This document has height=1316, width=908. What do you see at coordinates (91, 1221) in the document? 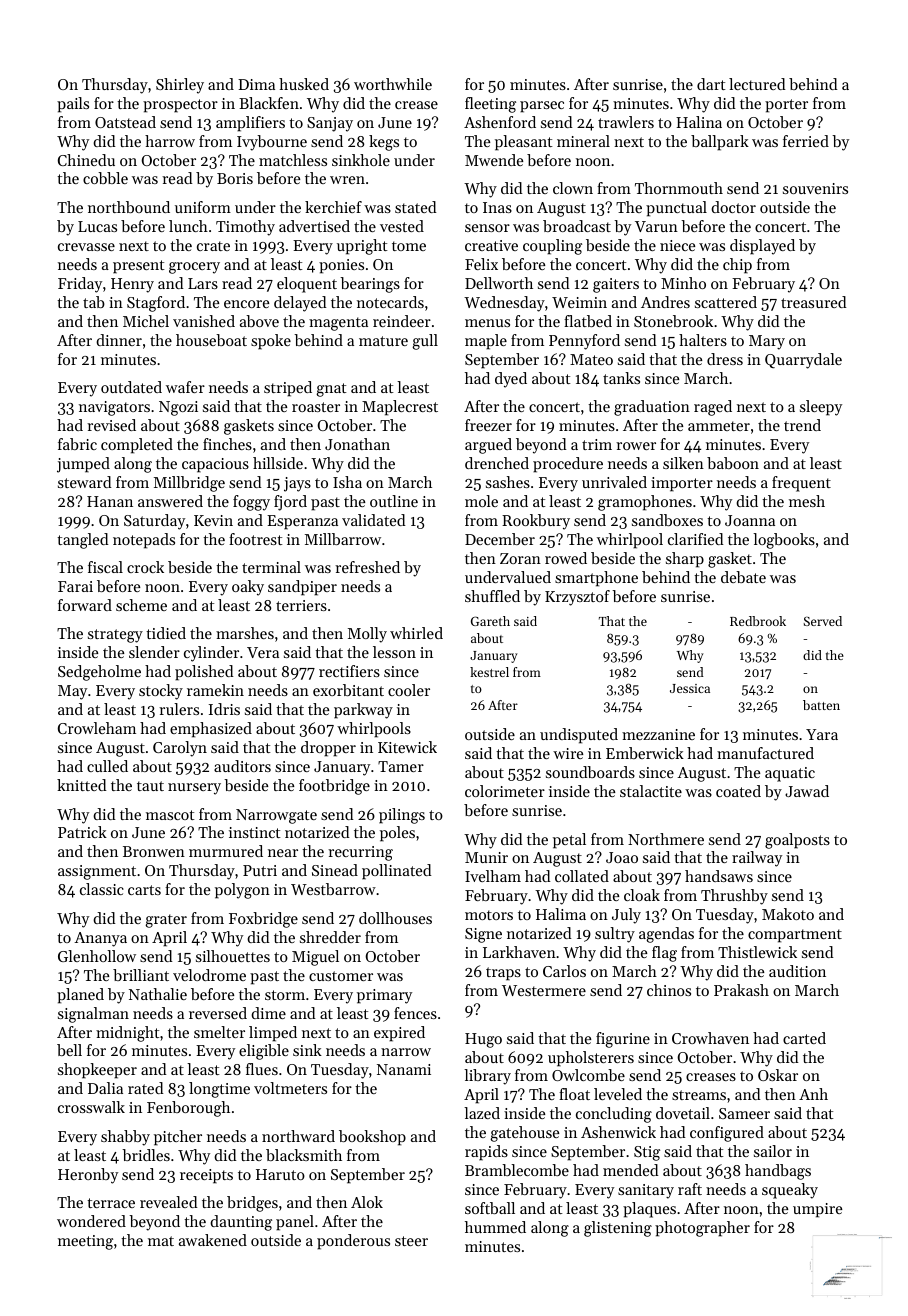
I see `wondered` at bounding box center [91, 1221].
